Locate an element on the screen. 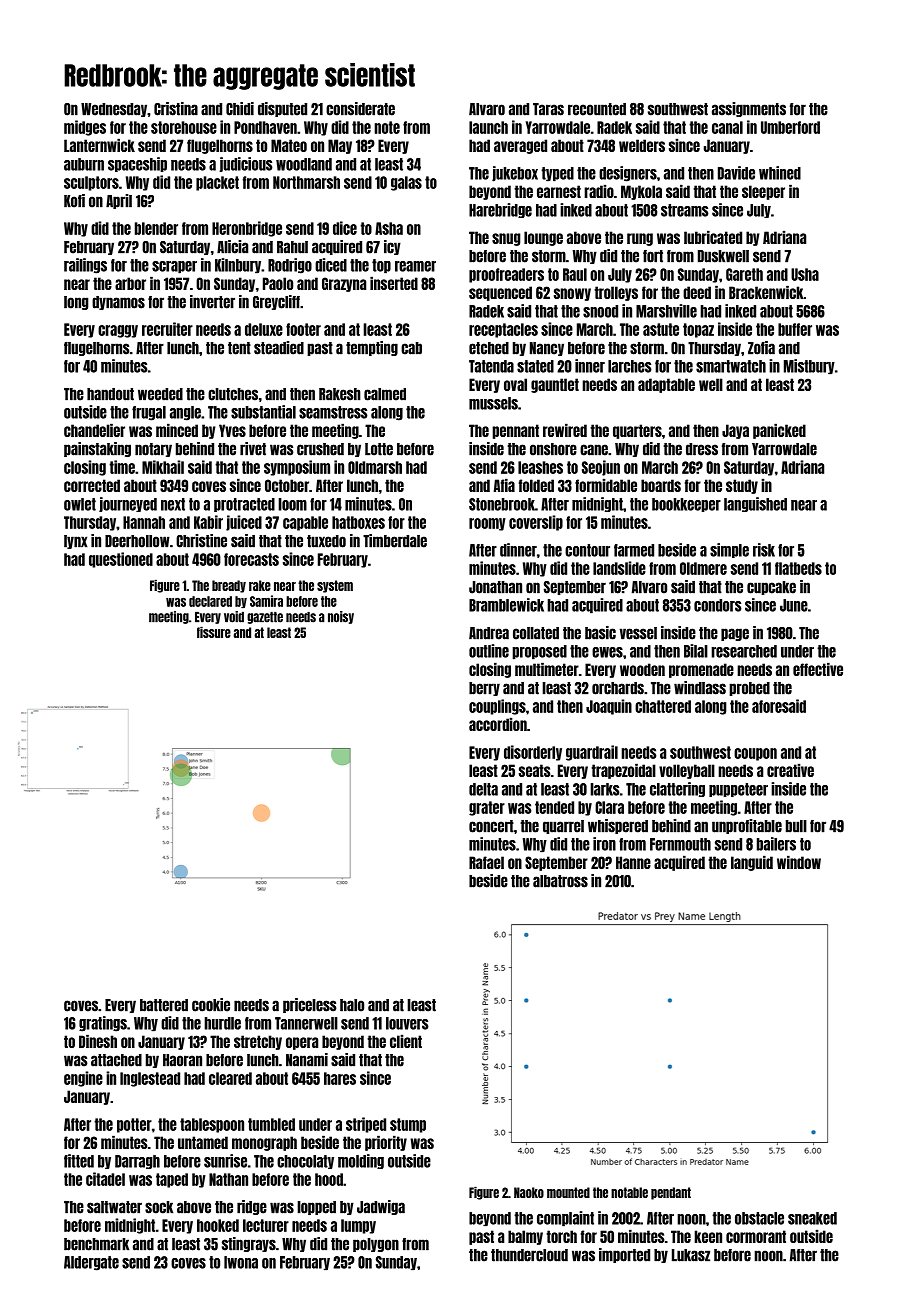 The image size is (908, 1316). panicked is located at coordinates (779, 431).
